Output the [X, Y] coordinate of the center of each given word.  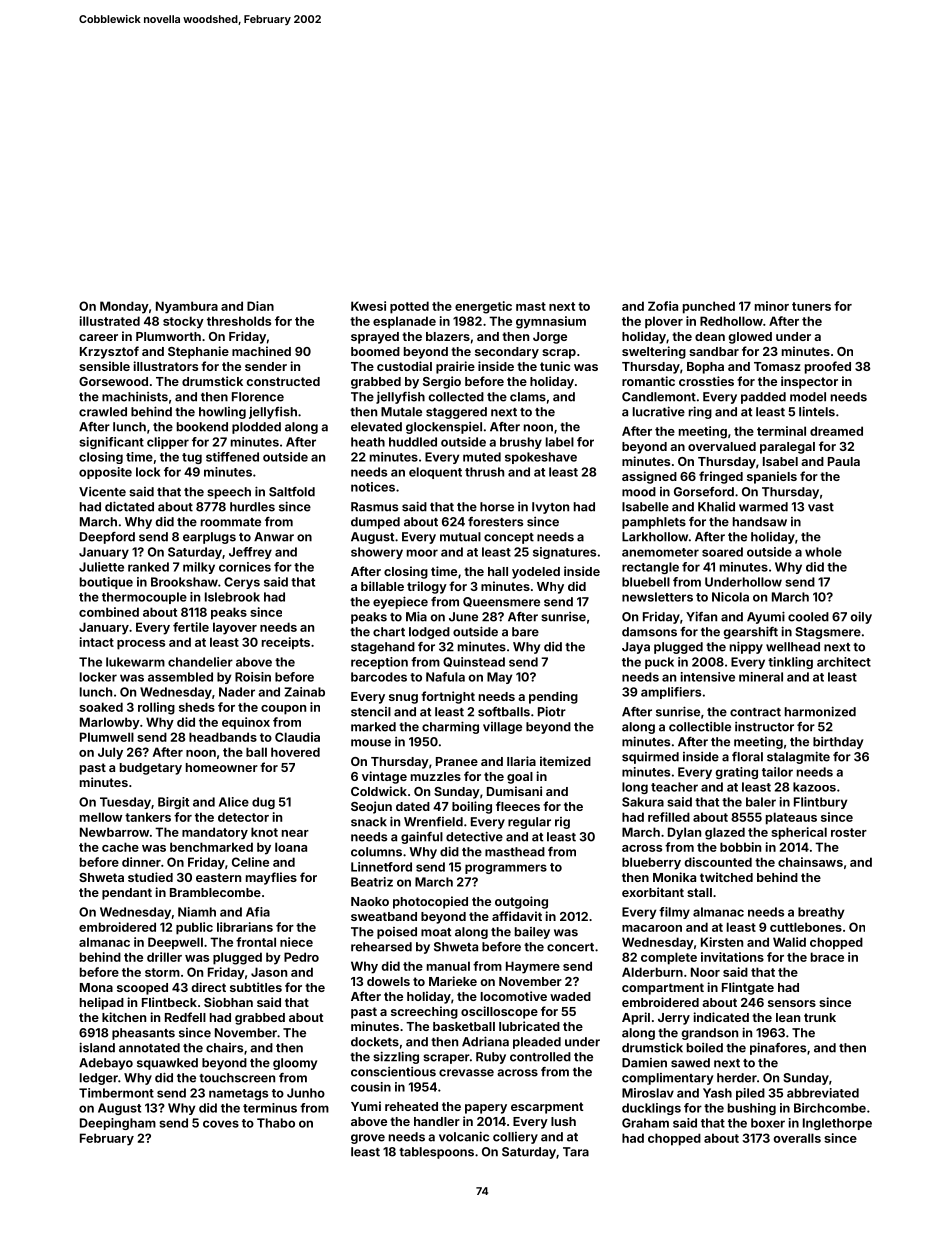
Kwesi [368, 306]
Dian [260, 306]
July [110, 753]
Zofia [663, 306]
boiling [472, 807]
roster [849, 832]
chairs [224, 1048]
